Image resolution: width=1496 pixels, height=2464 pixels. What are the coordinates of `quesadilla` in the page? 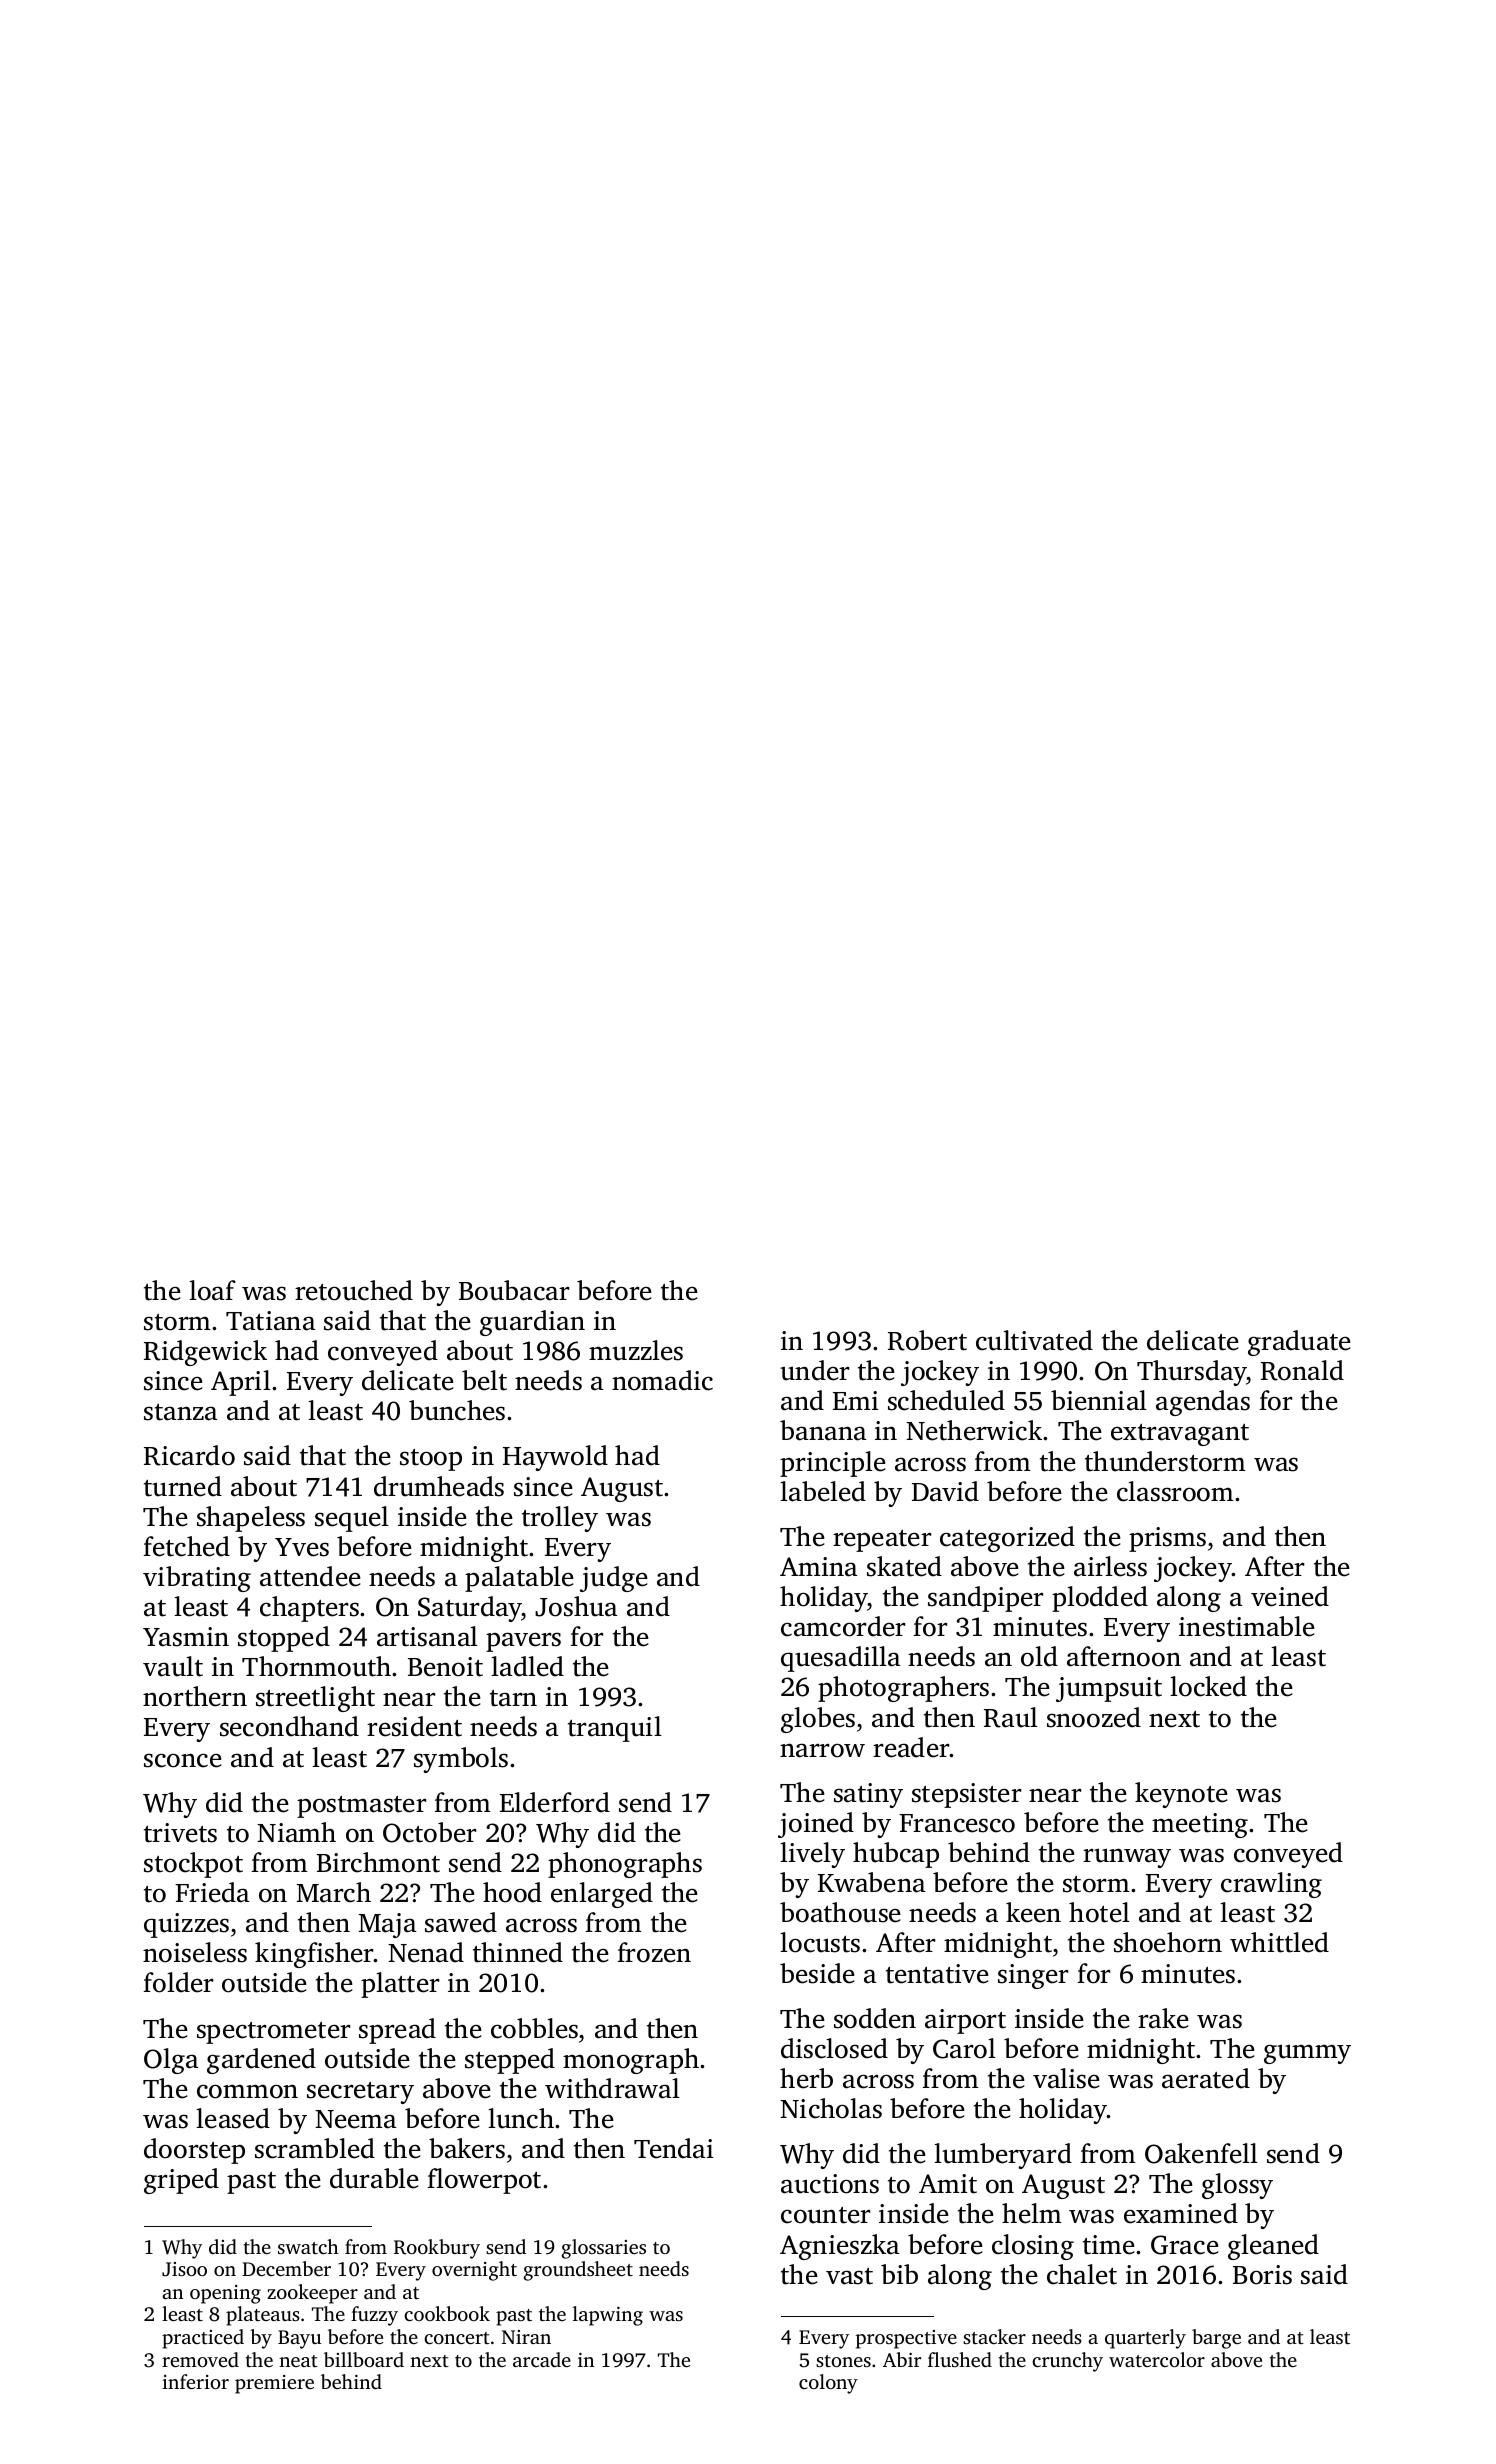 It's located at (840, 1659).
